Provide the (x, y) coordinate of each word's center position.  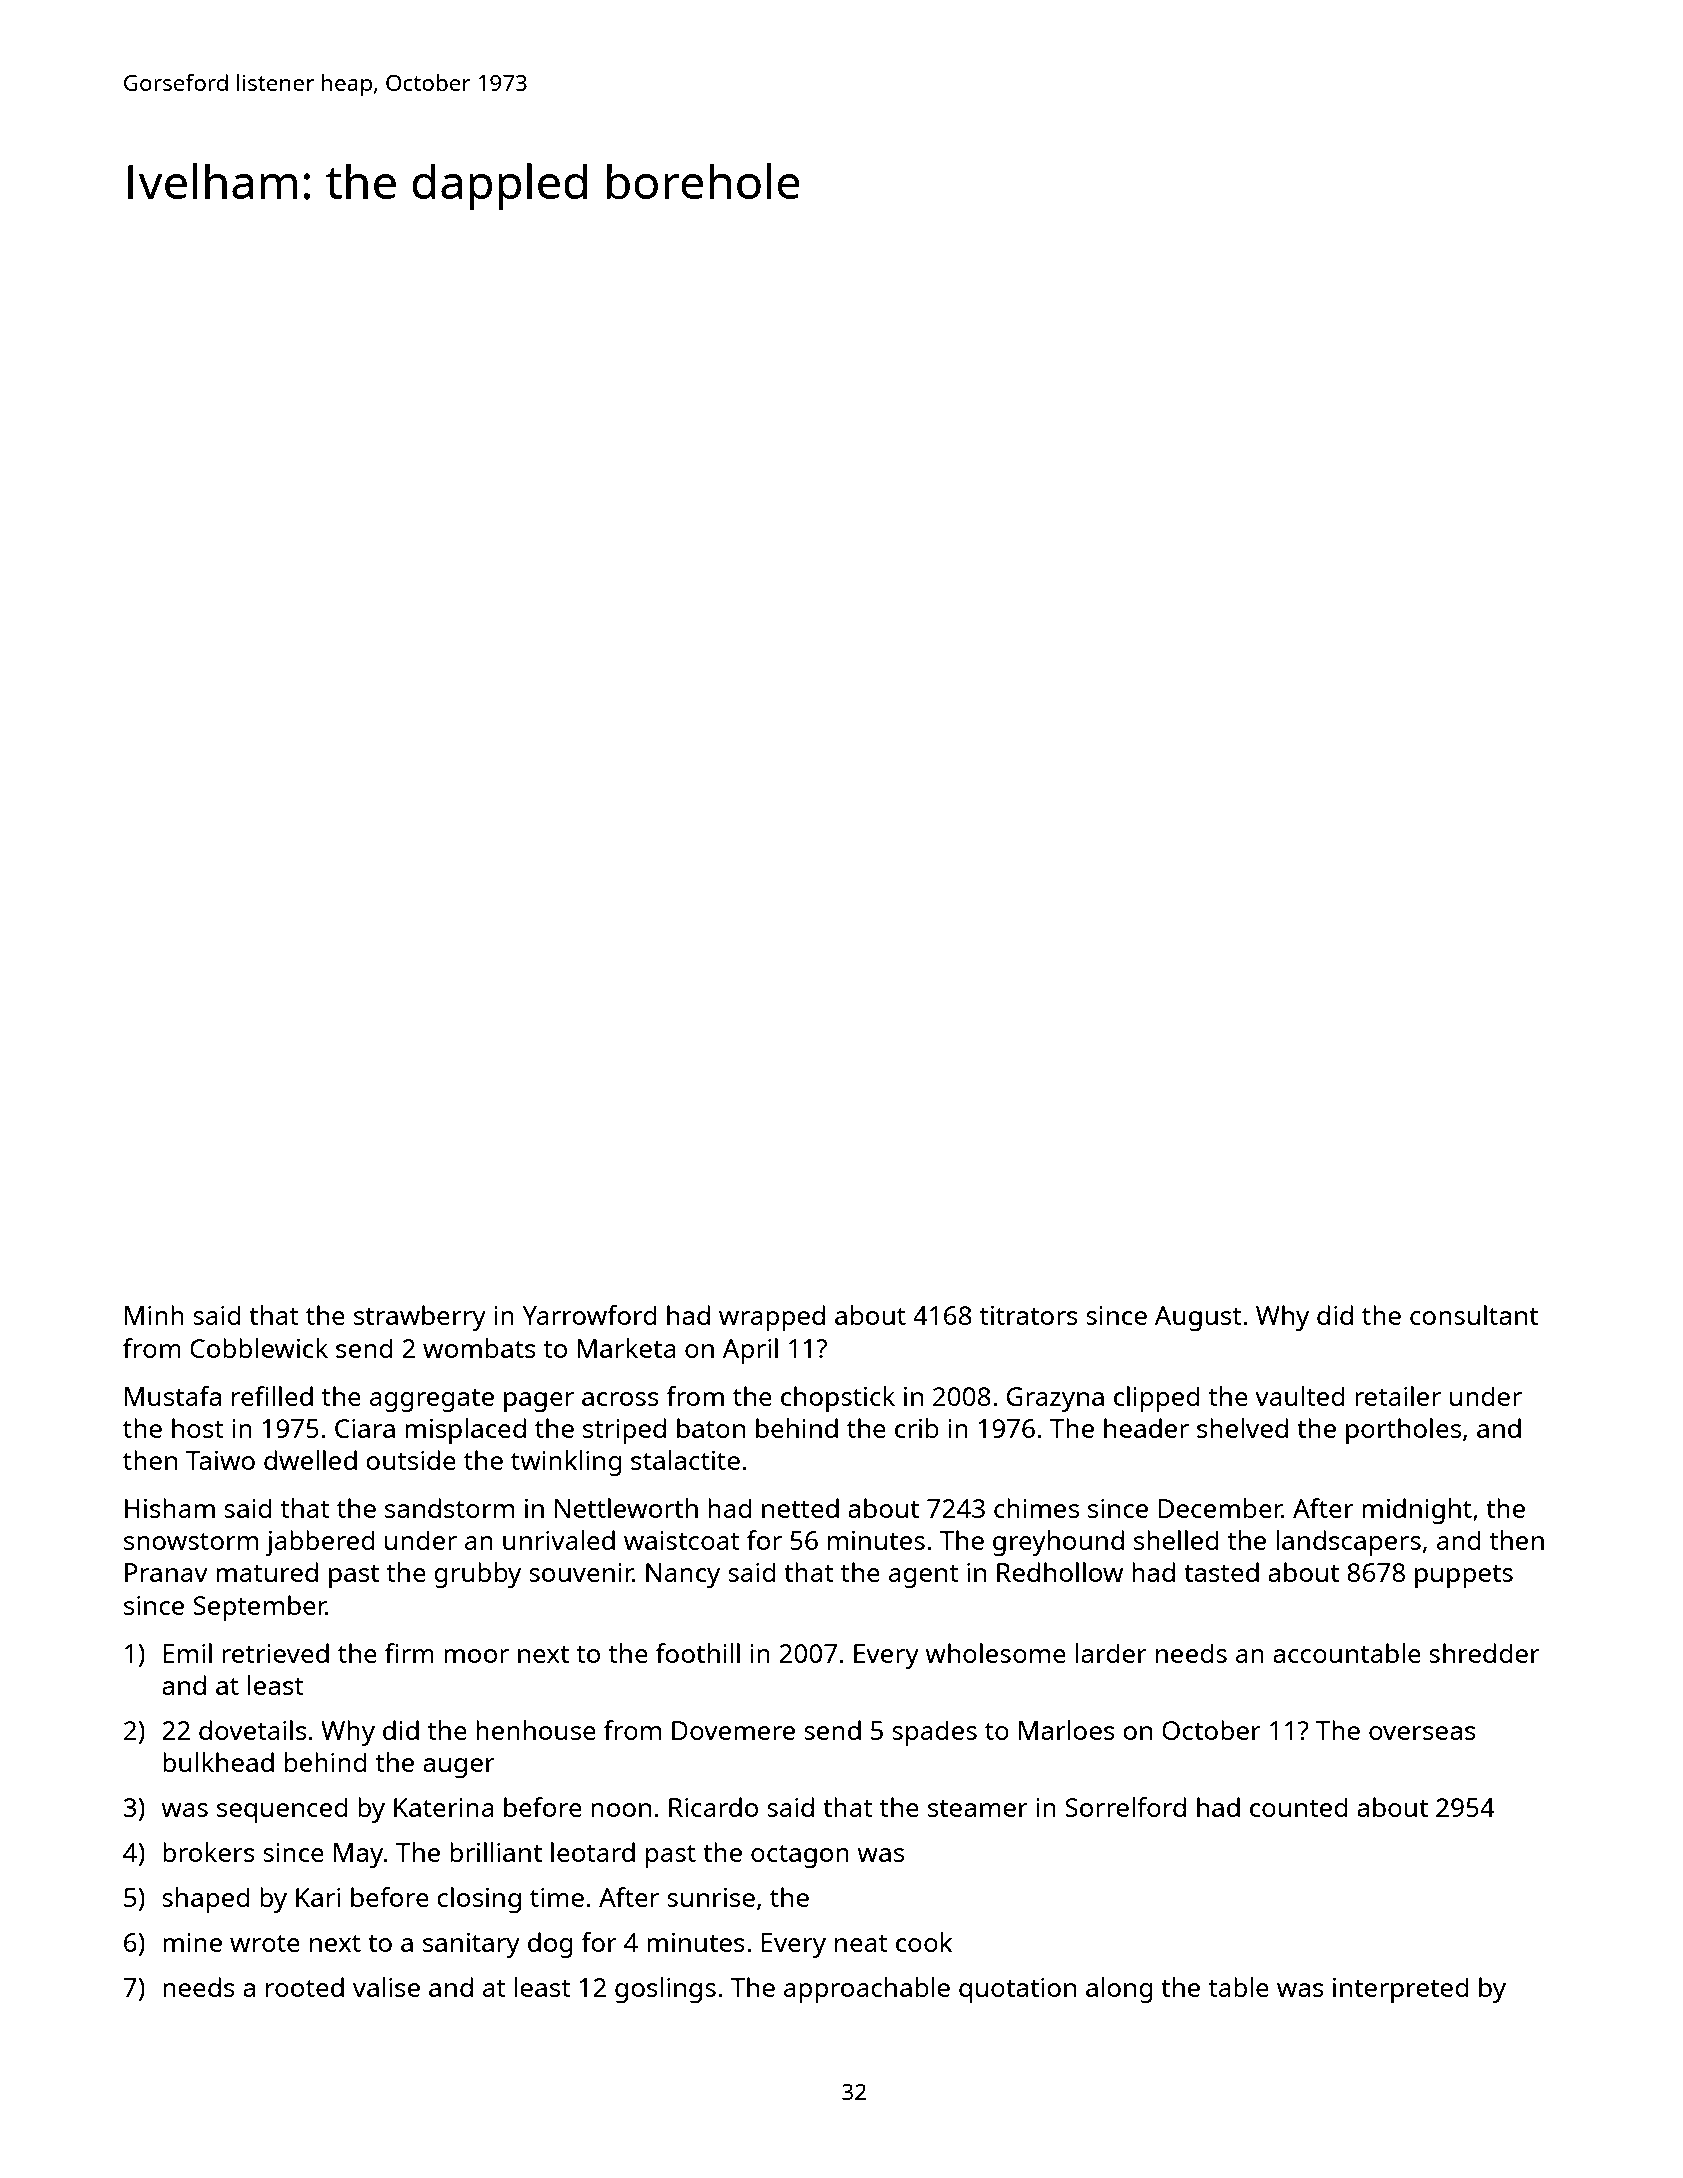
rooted (305, 1987)
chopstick (838, 1399)
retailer (1398, 1396)
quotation (1017, 1990)
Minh (154, 1315)
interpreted (1401, 1990)
